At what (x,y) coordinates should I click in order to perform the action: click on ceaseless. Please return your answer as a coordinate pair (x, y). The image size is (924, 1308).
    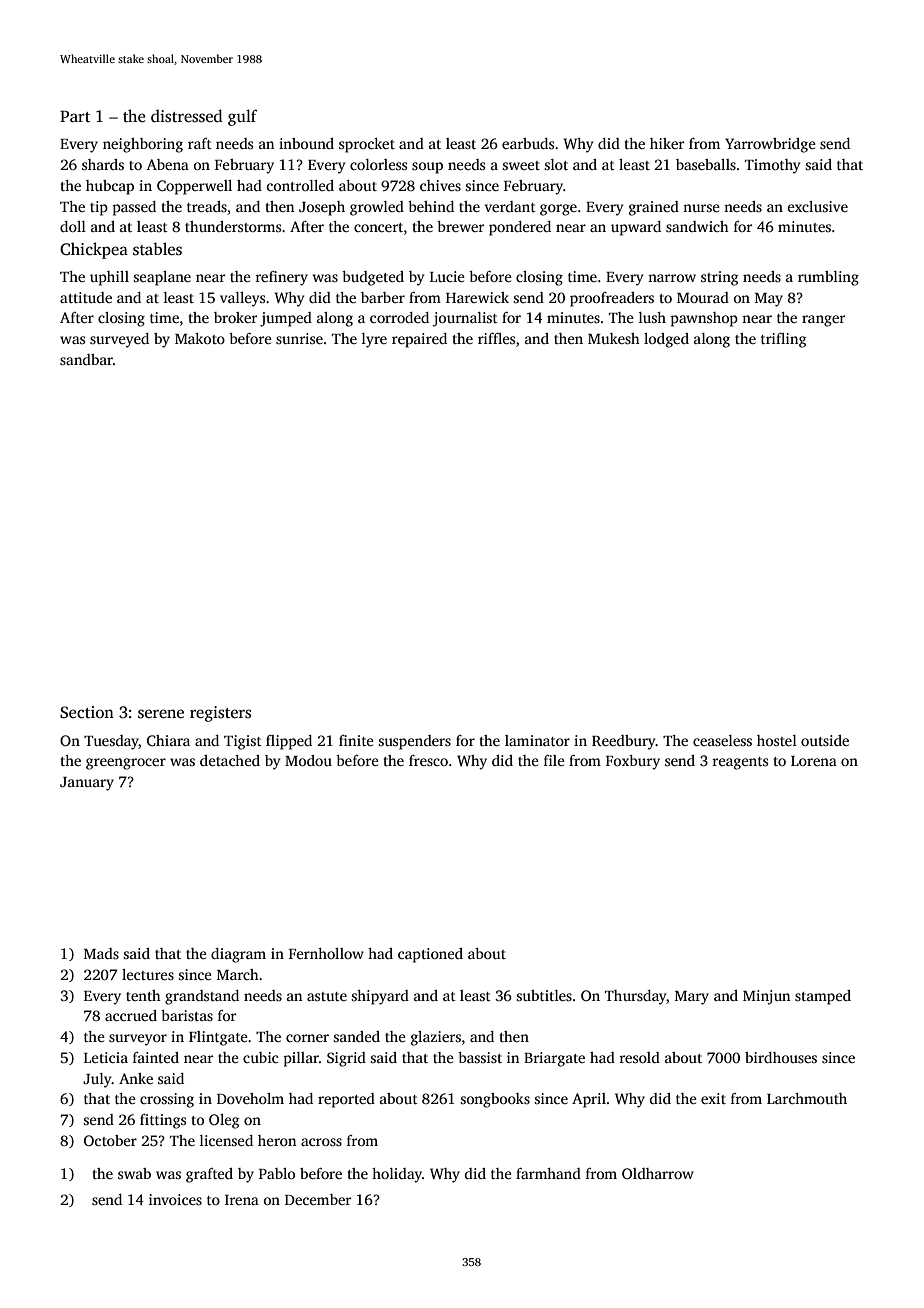
    Looking at the image, I should click on (722, 740).
